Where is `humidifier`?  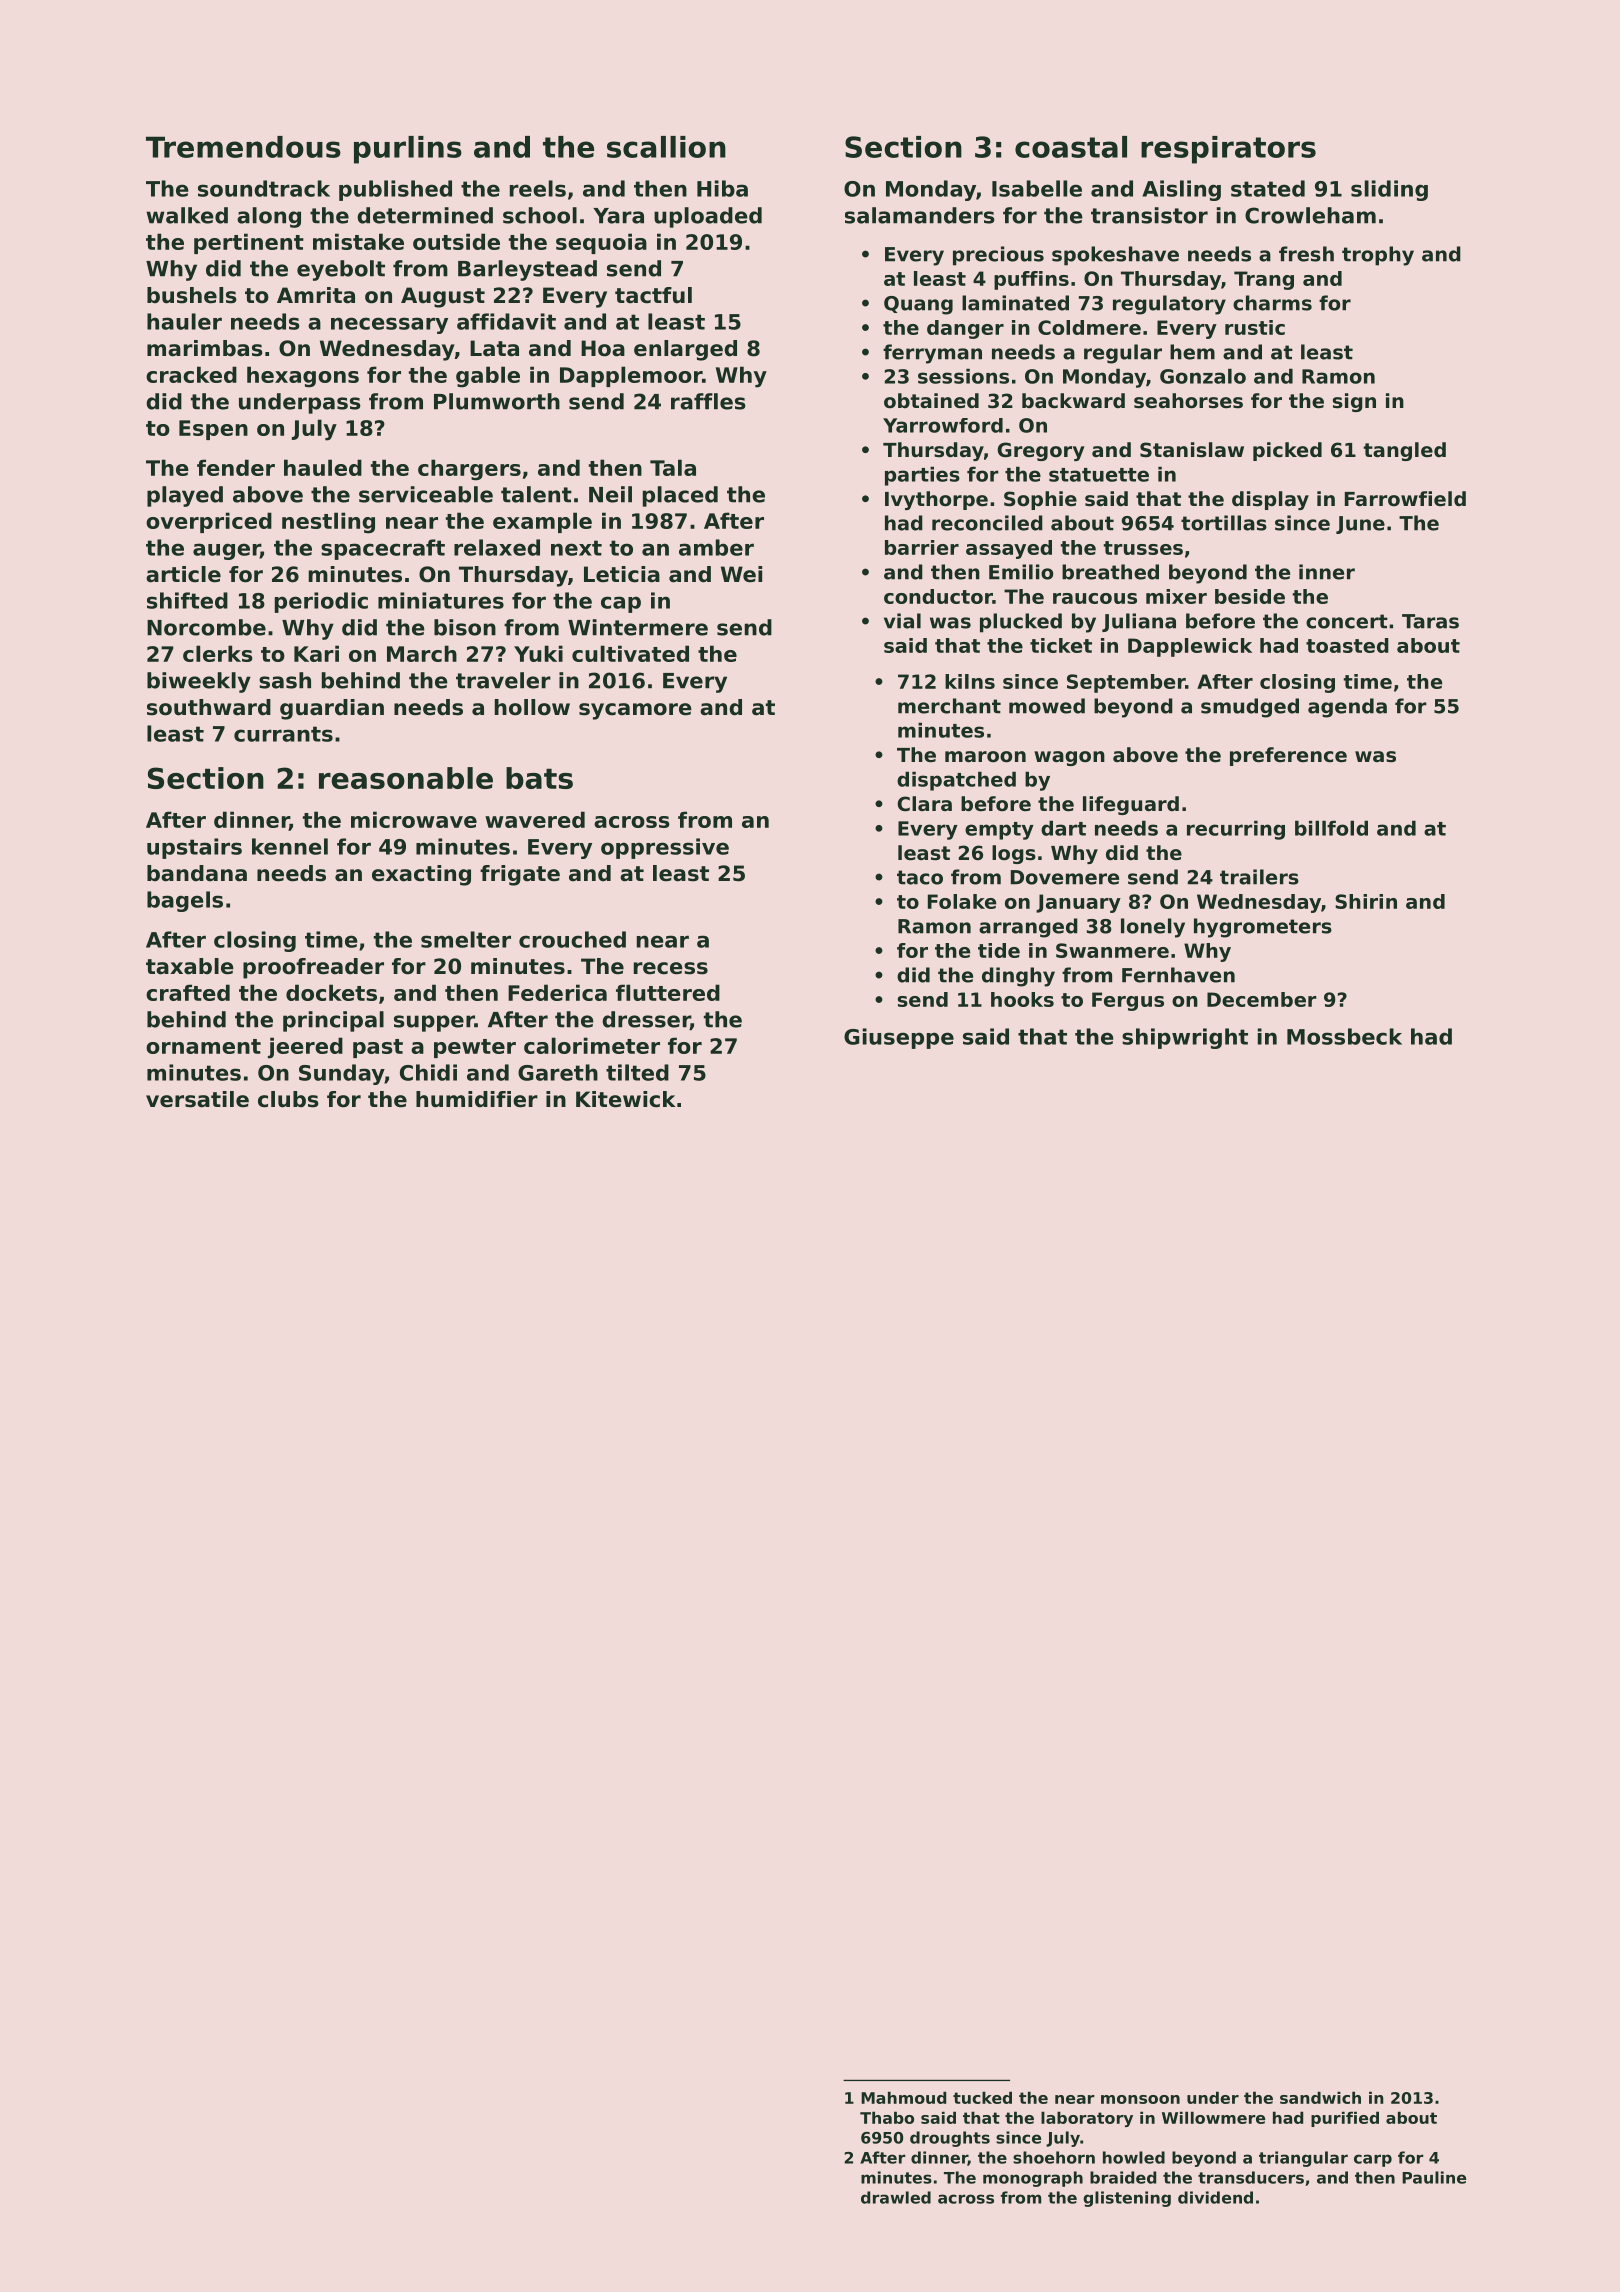
humidifier is located at coordinates (477, 1099).
